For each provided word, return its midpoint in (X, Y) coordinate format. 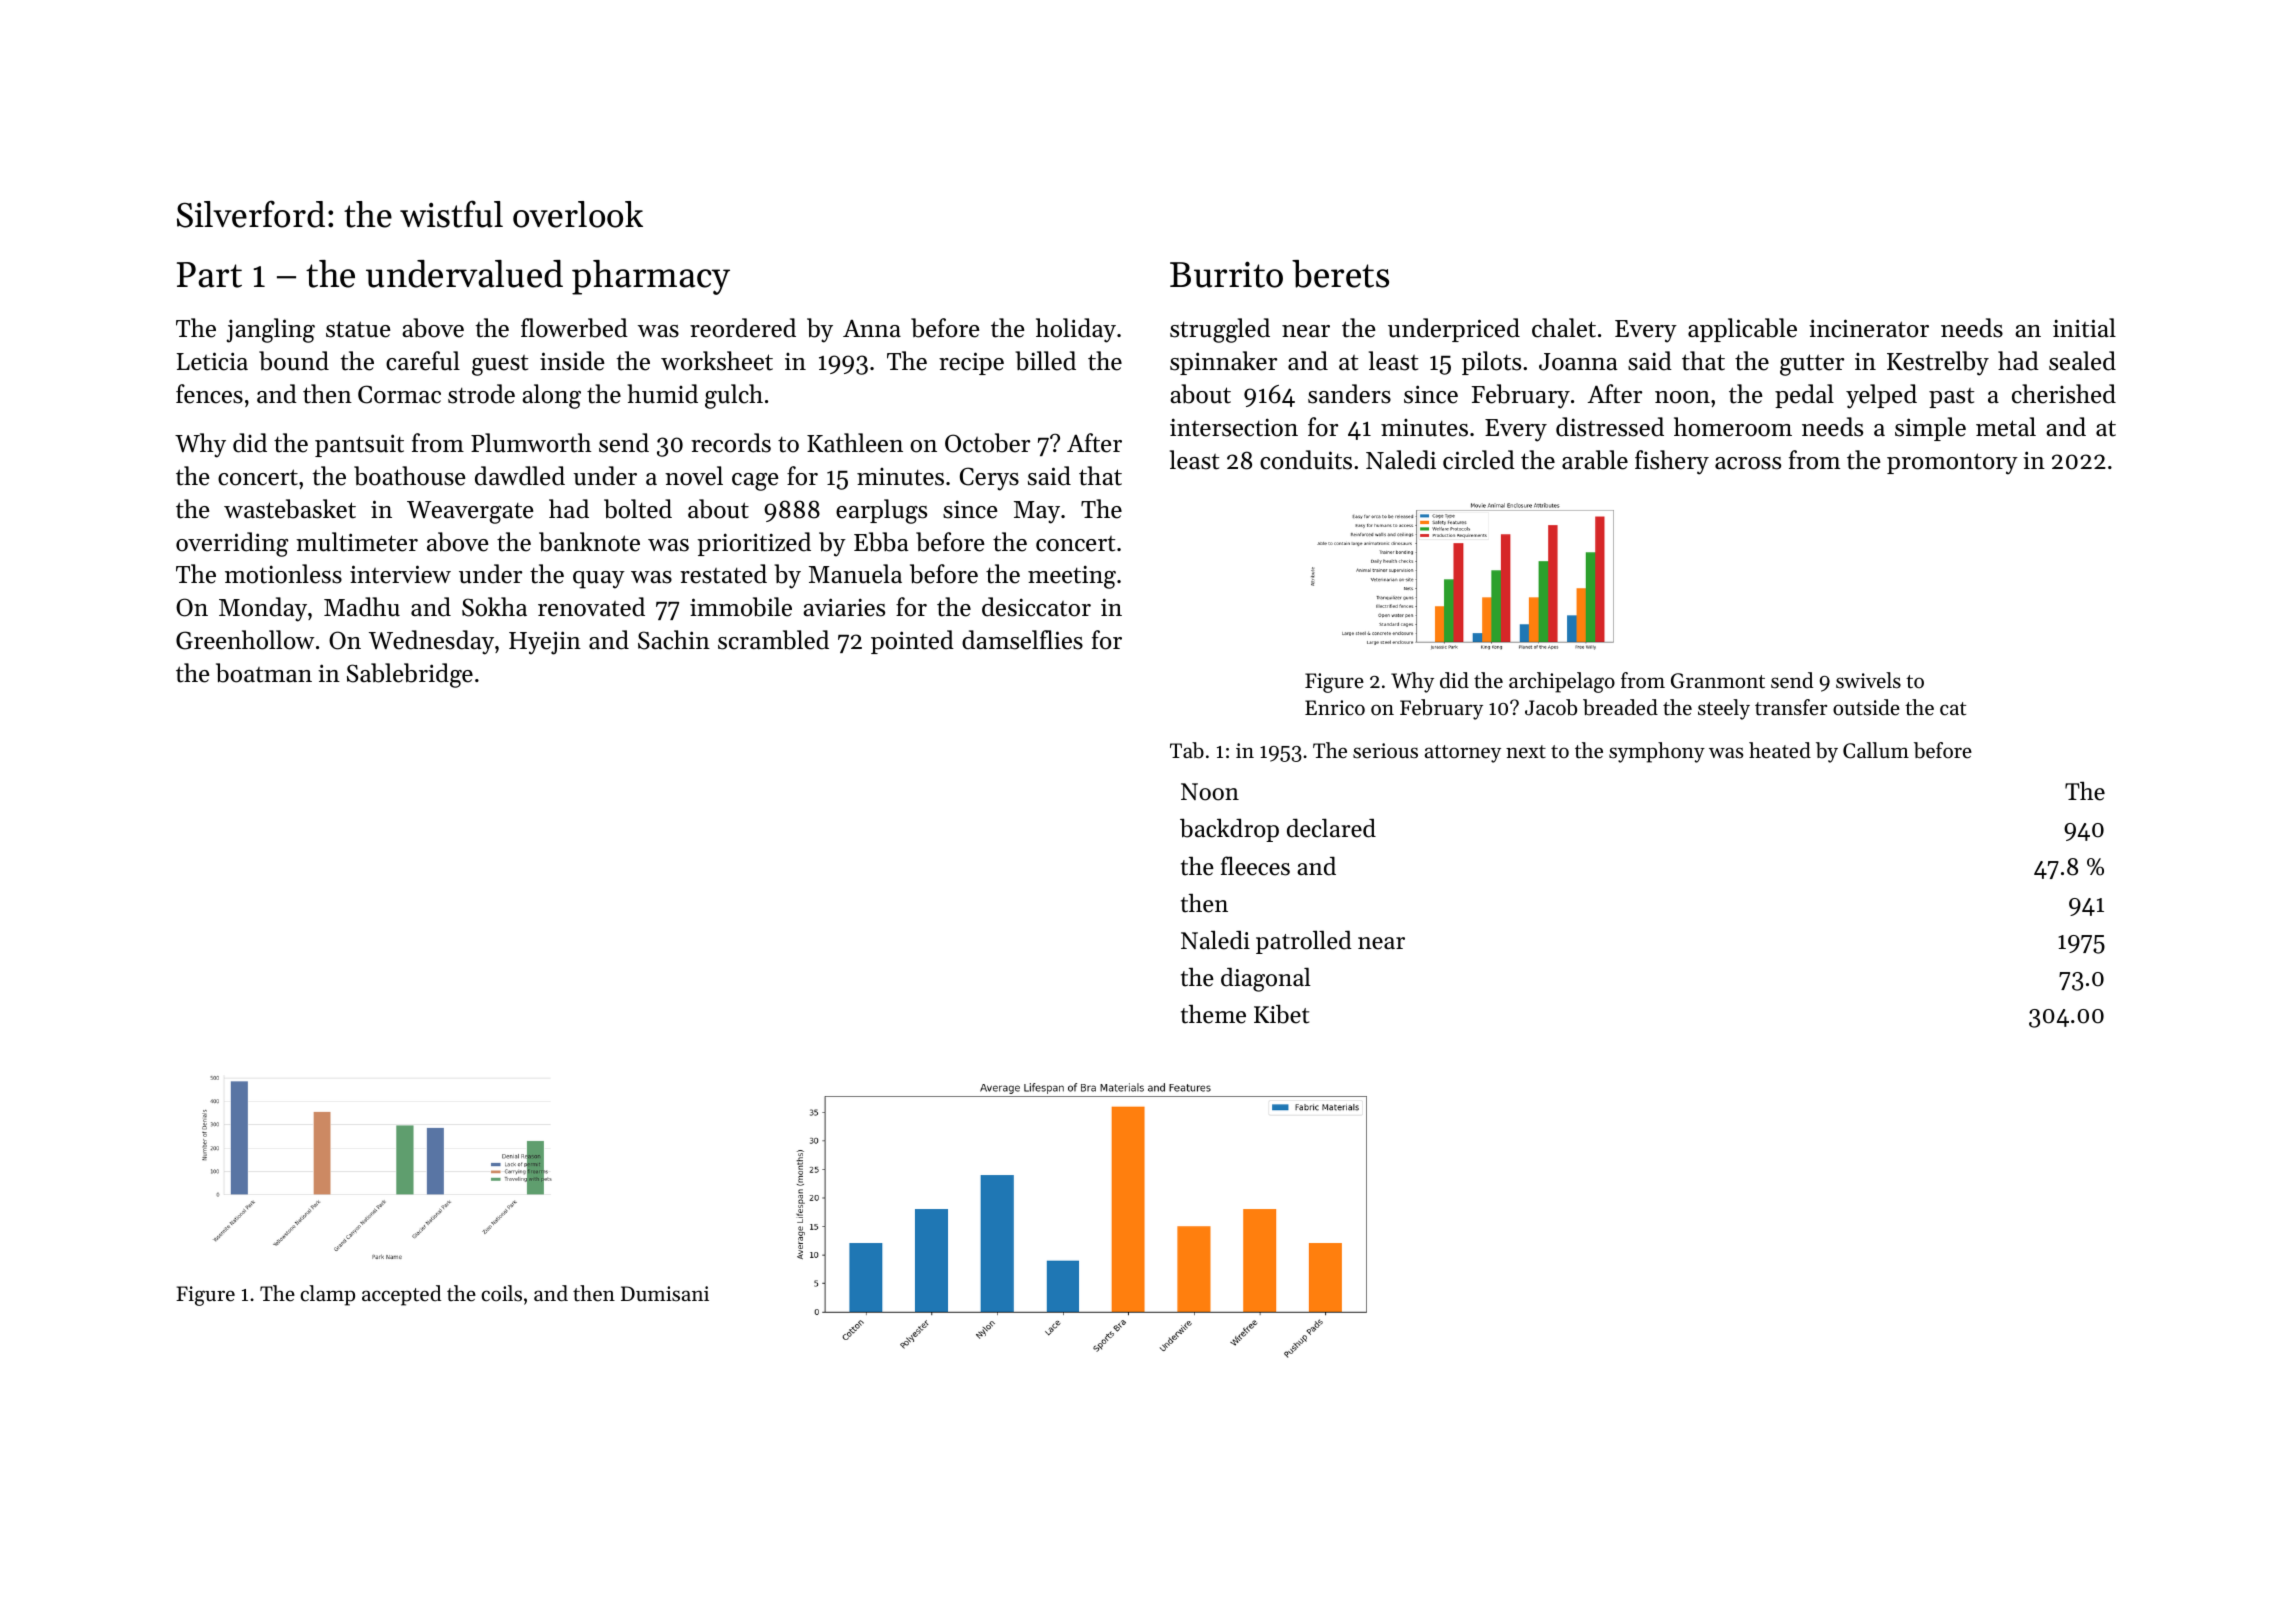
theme (1213, 1014)
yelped (1881, 396)
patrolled (1304, 942)
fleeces (1255, 866)
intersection (1234, 427)
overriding (232, 544)
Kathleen (855, 443)
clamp (327, 1295)
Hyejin (545, 643)
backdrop (1229, 830)
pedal (1804, 396)
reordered (743, 328)
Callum (1876, 750)
